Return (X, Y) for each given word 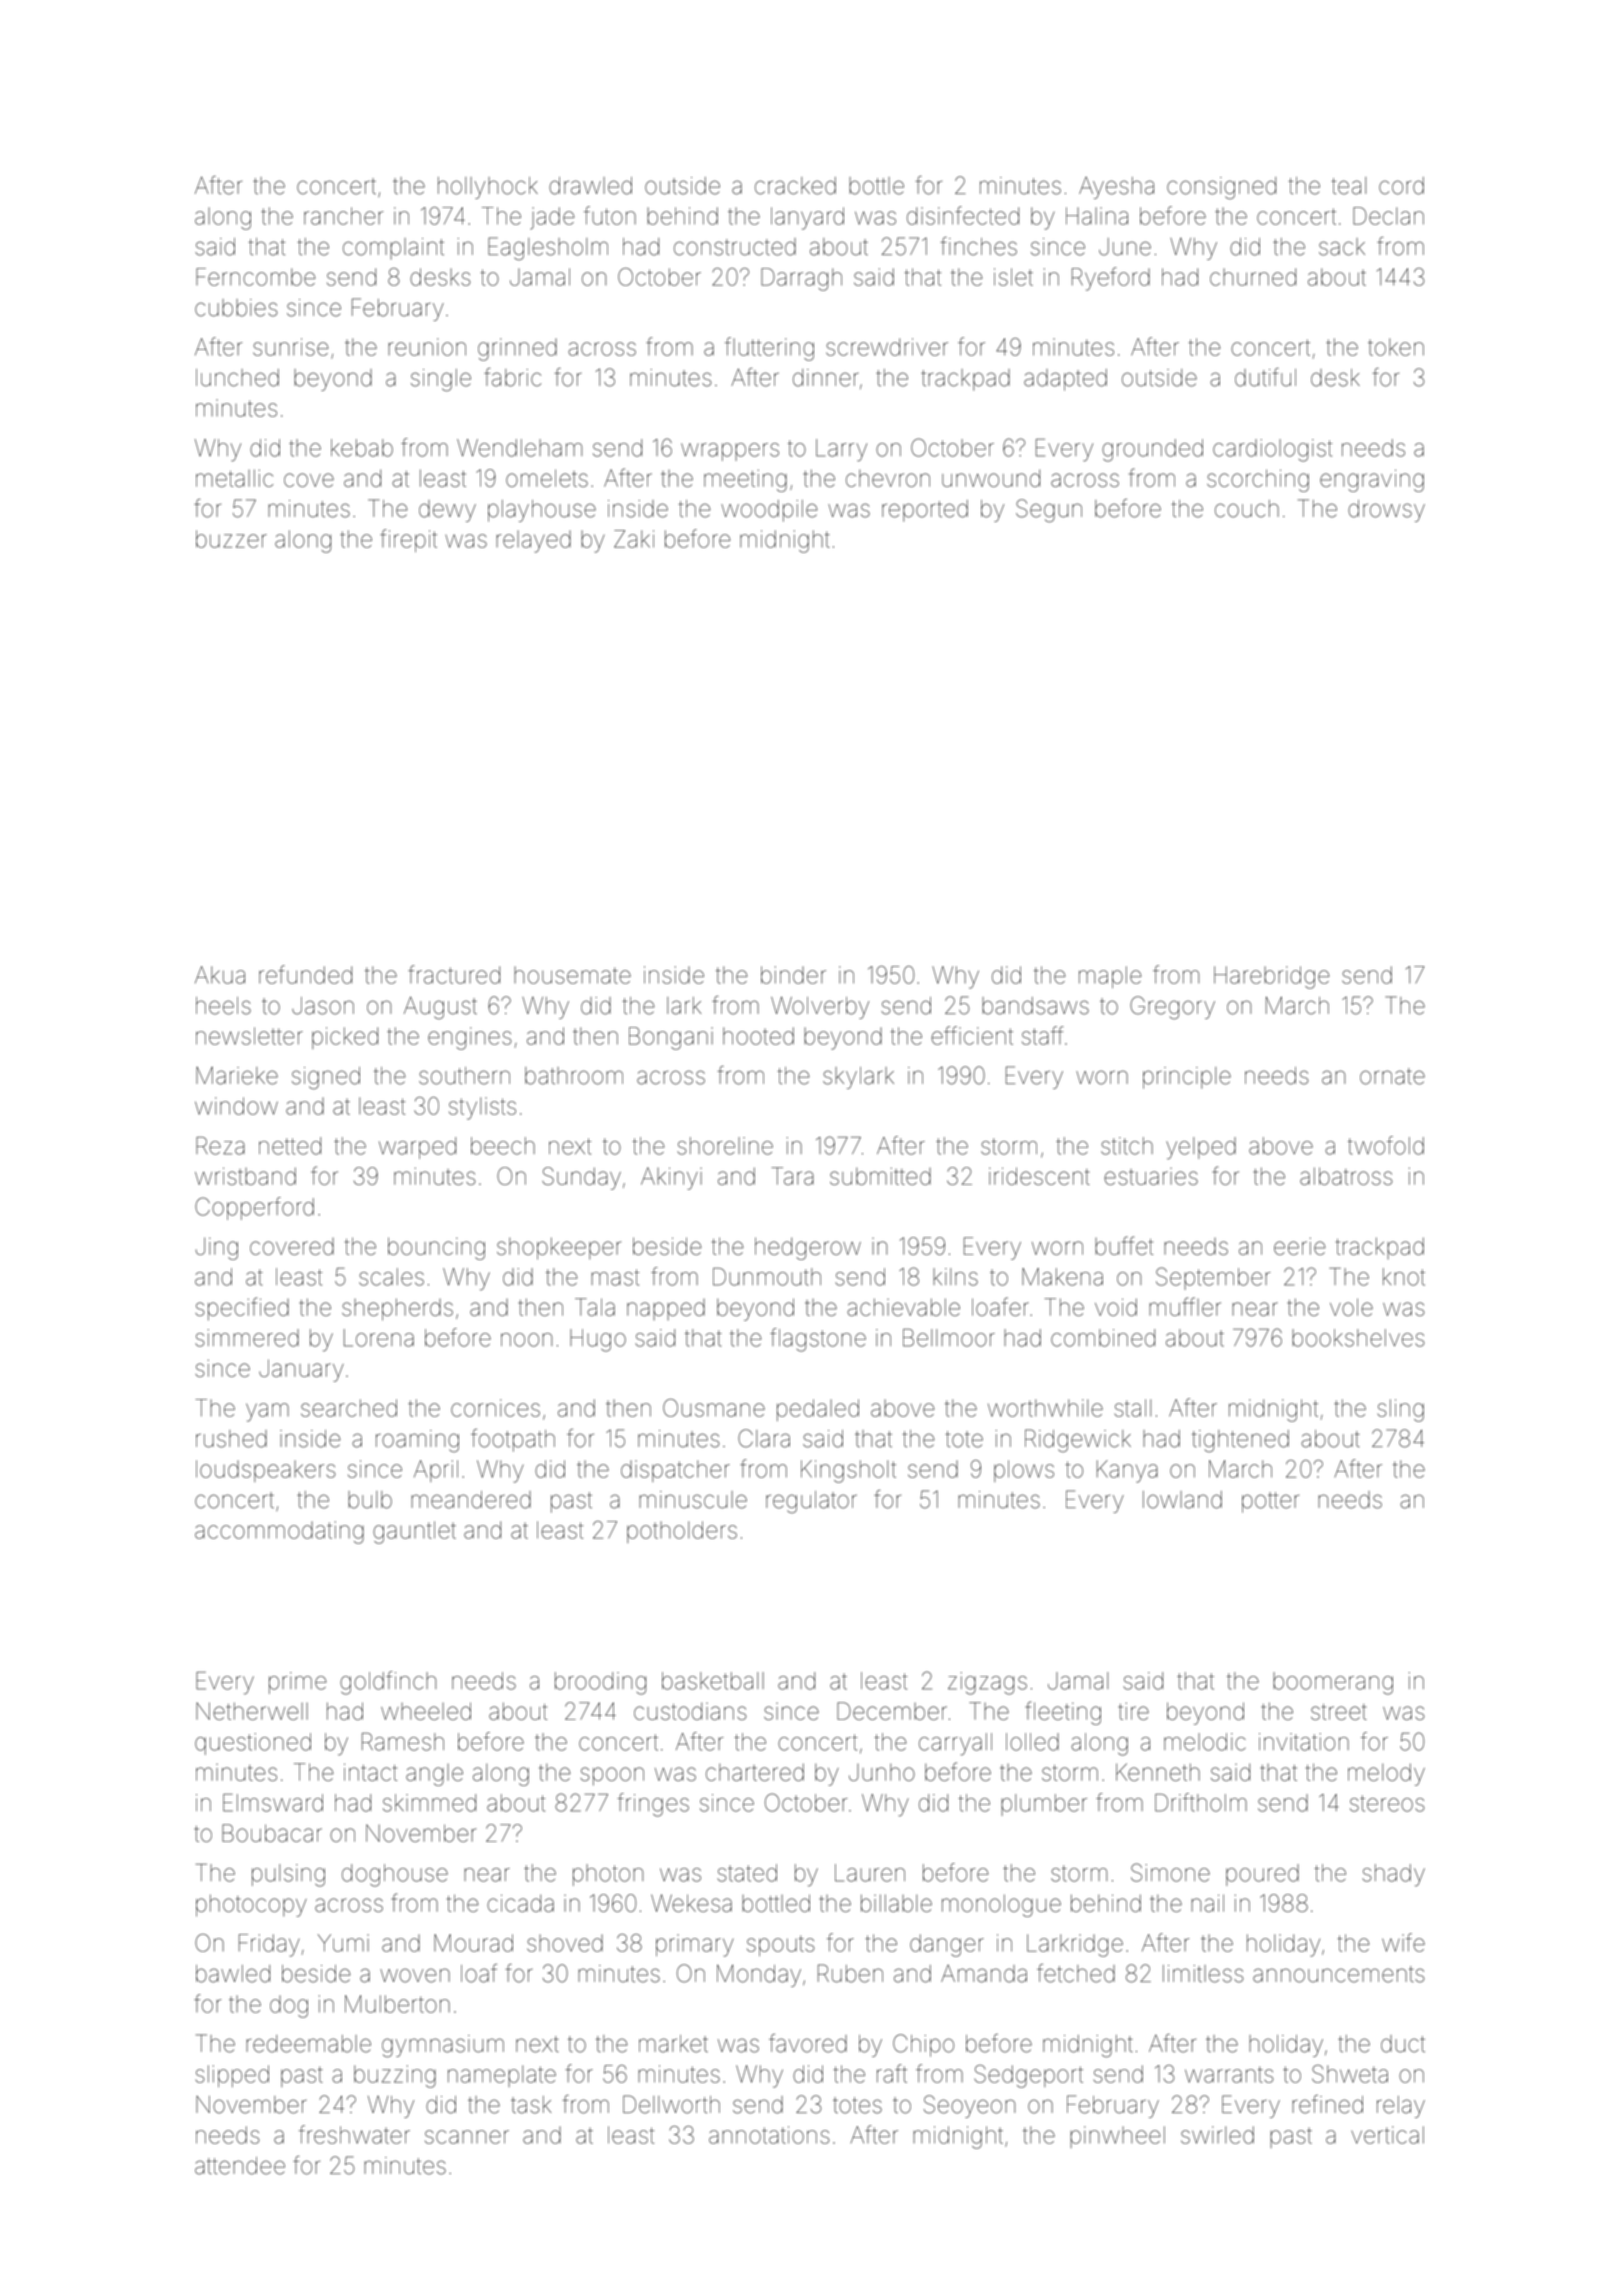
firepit (408, 540)
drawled (590, 186)
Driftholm (1201, 1802)
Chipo (923, 2045)
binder (793, 975)
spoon (612, 1776)
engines (470, 1038)
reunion (427, 347)
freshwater (354, 2134)
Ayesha (1116, 188)
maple (1110, 977)
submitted (880, 1176)
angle (434, 1775)
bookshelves (1358, 1338)
